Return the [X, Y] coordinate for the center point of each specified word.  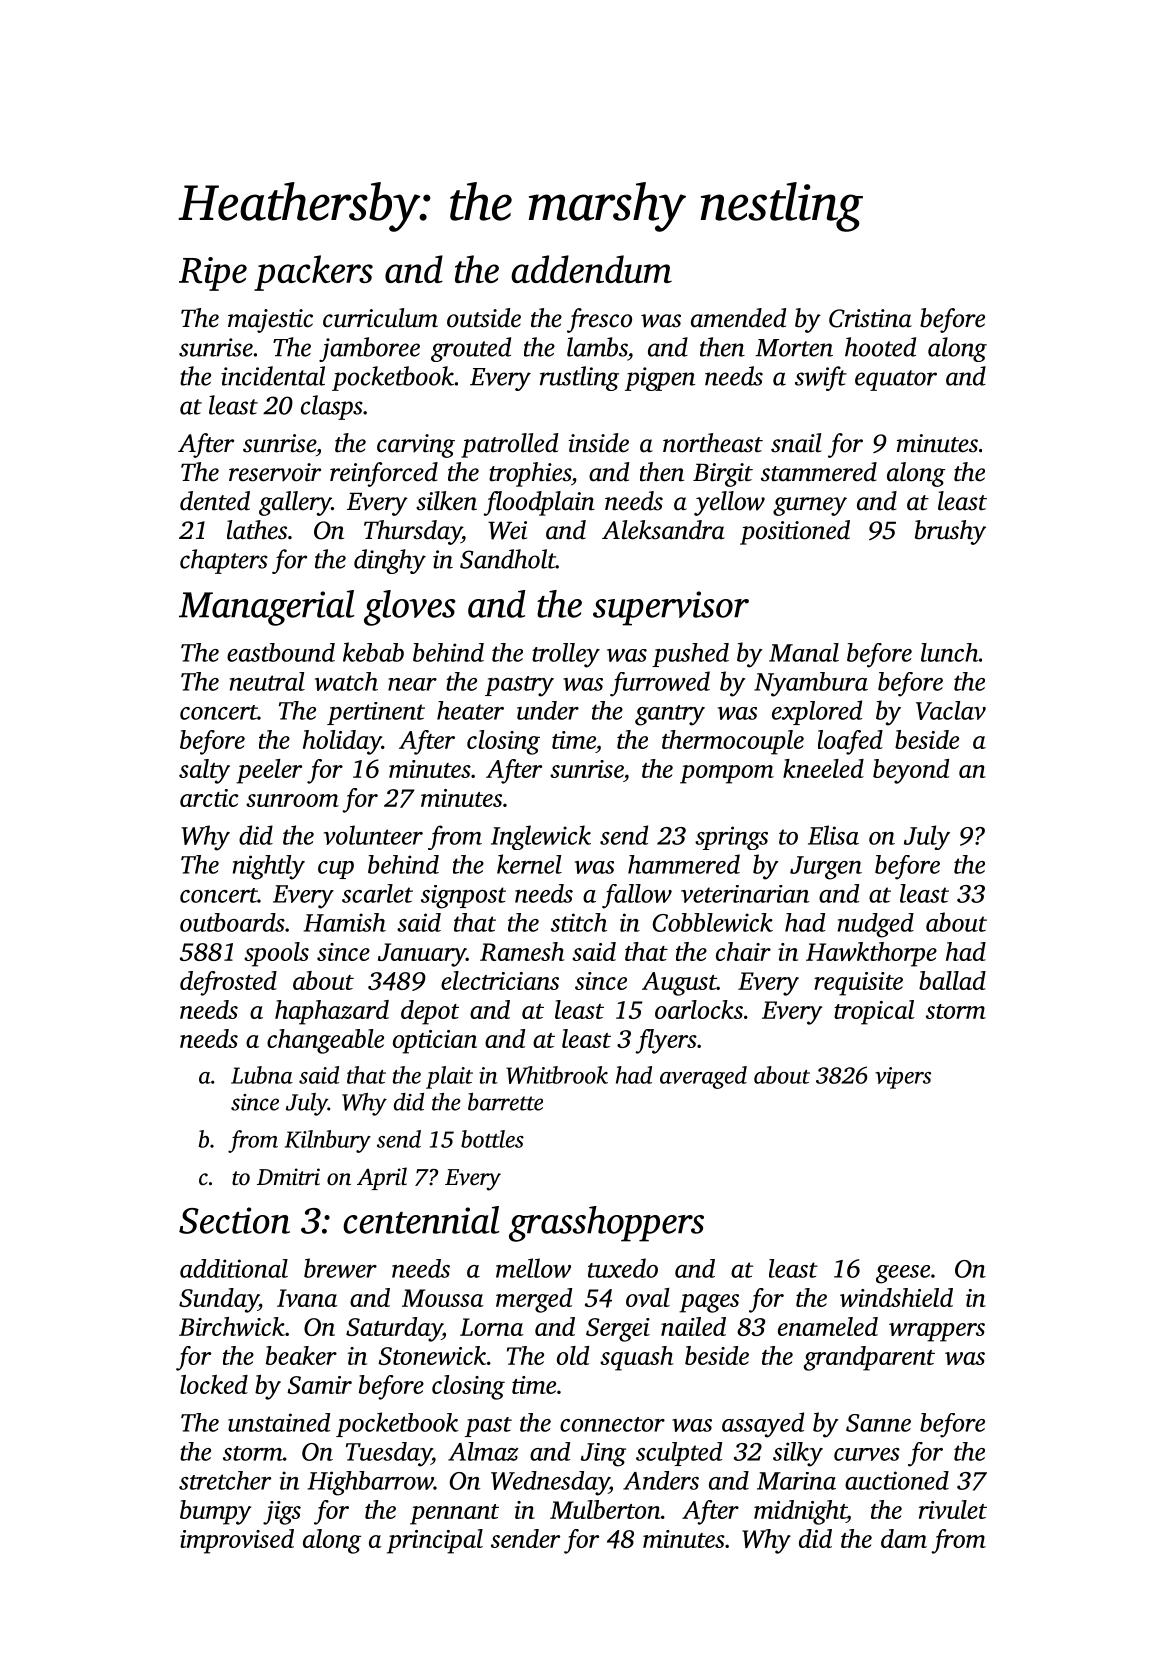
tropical [874, 1012]
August [679, 984]
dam [904, 1538]
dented [215, 501]
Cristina [870, 318]
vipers [903, 1078]
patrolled [509, 445]
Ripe [213, 274]
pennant [454, 1514]
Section [234, 1220]
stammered [819, 472]
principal [435, 1541]
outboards [232, 922]
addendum [591, 269]
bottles [492, 1139]
